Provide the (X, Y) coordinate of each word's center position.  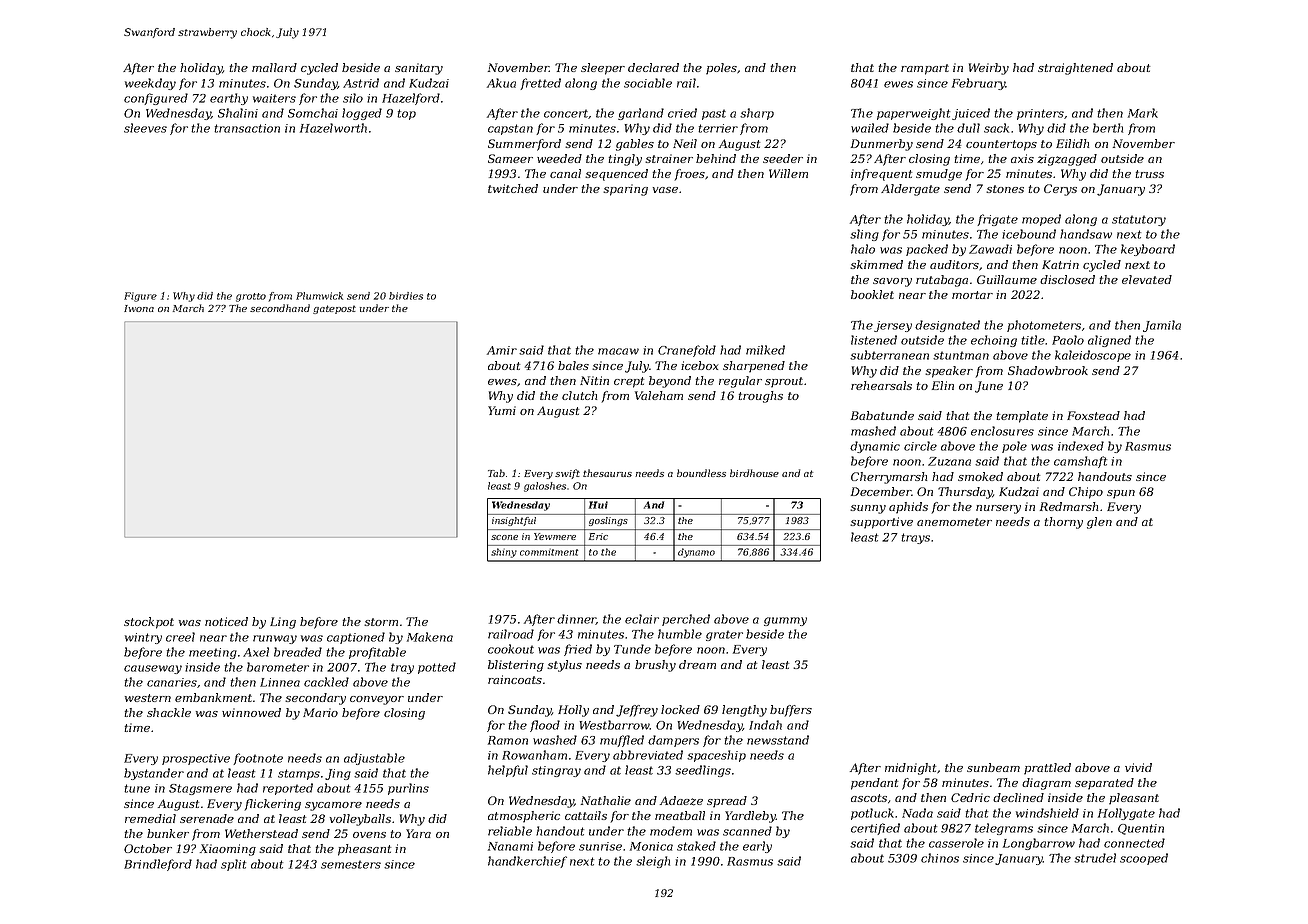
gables (635, 145)
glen (1099, 523)
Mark (1143, 113)
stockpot (149, 623)
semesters (351, 864)
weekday (150, 84)
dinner (576, 619)
